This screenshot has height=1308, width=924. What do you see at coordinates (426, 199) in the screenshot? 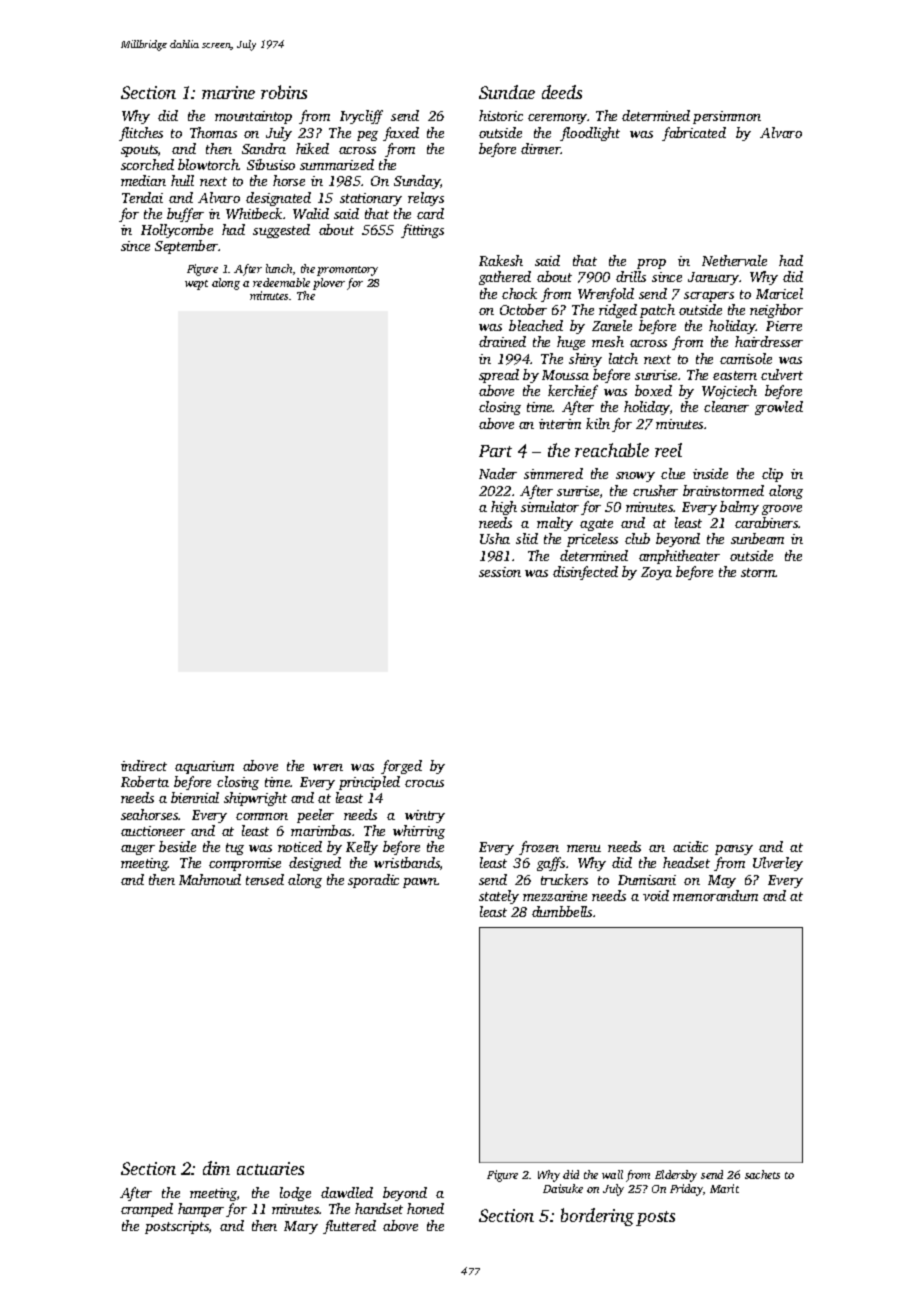
I see `relays` at bounding box center [426, 199].
